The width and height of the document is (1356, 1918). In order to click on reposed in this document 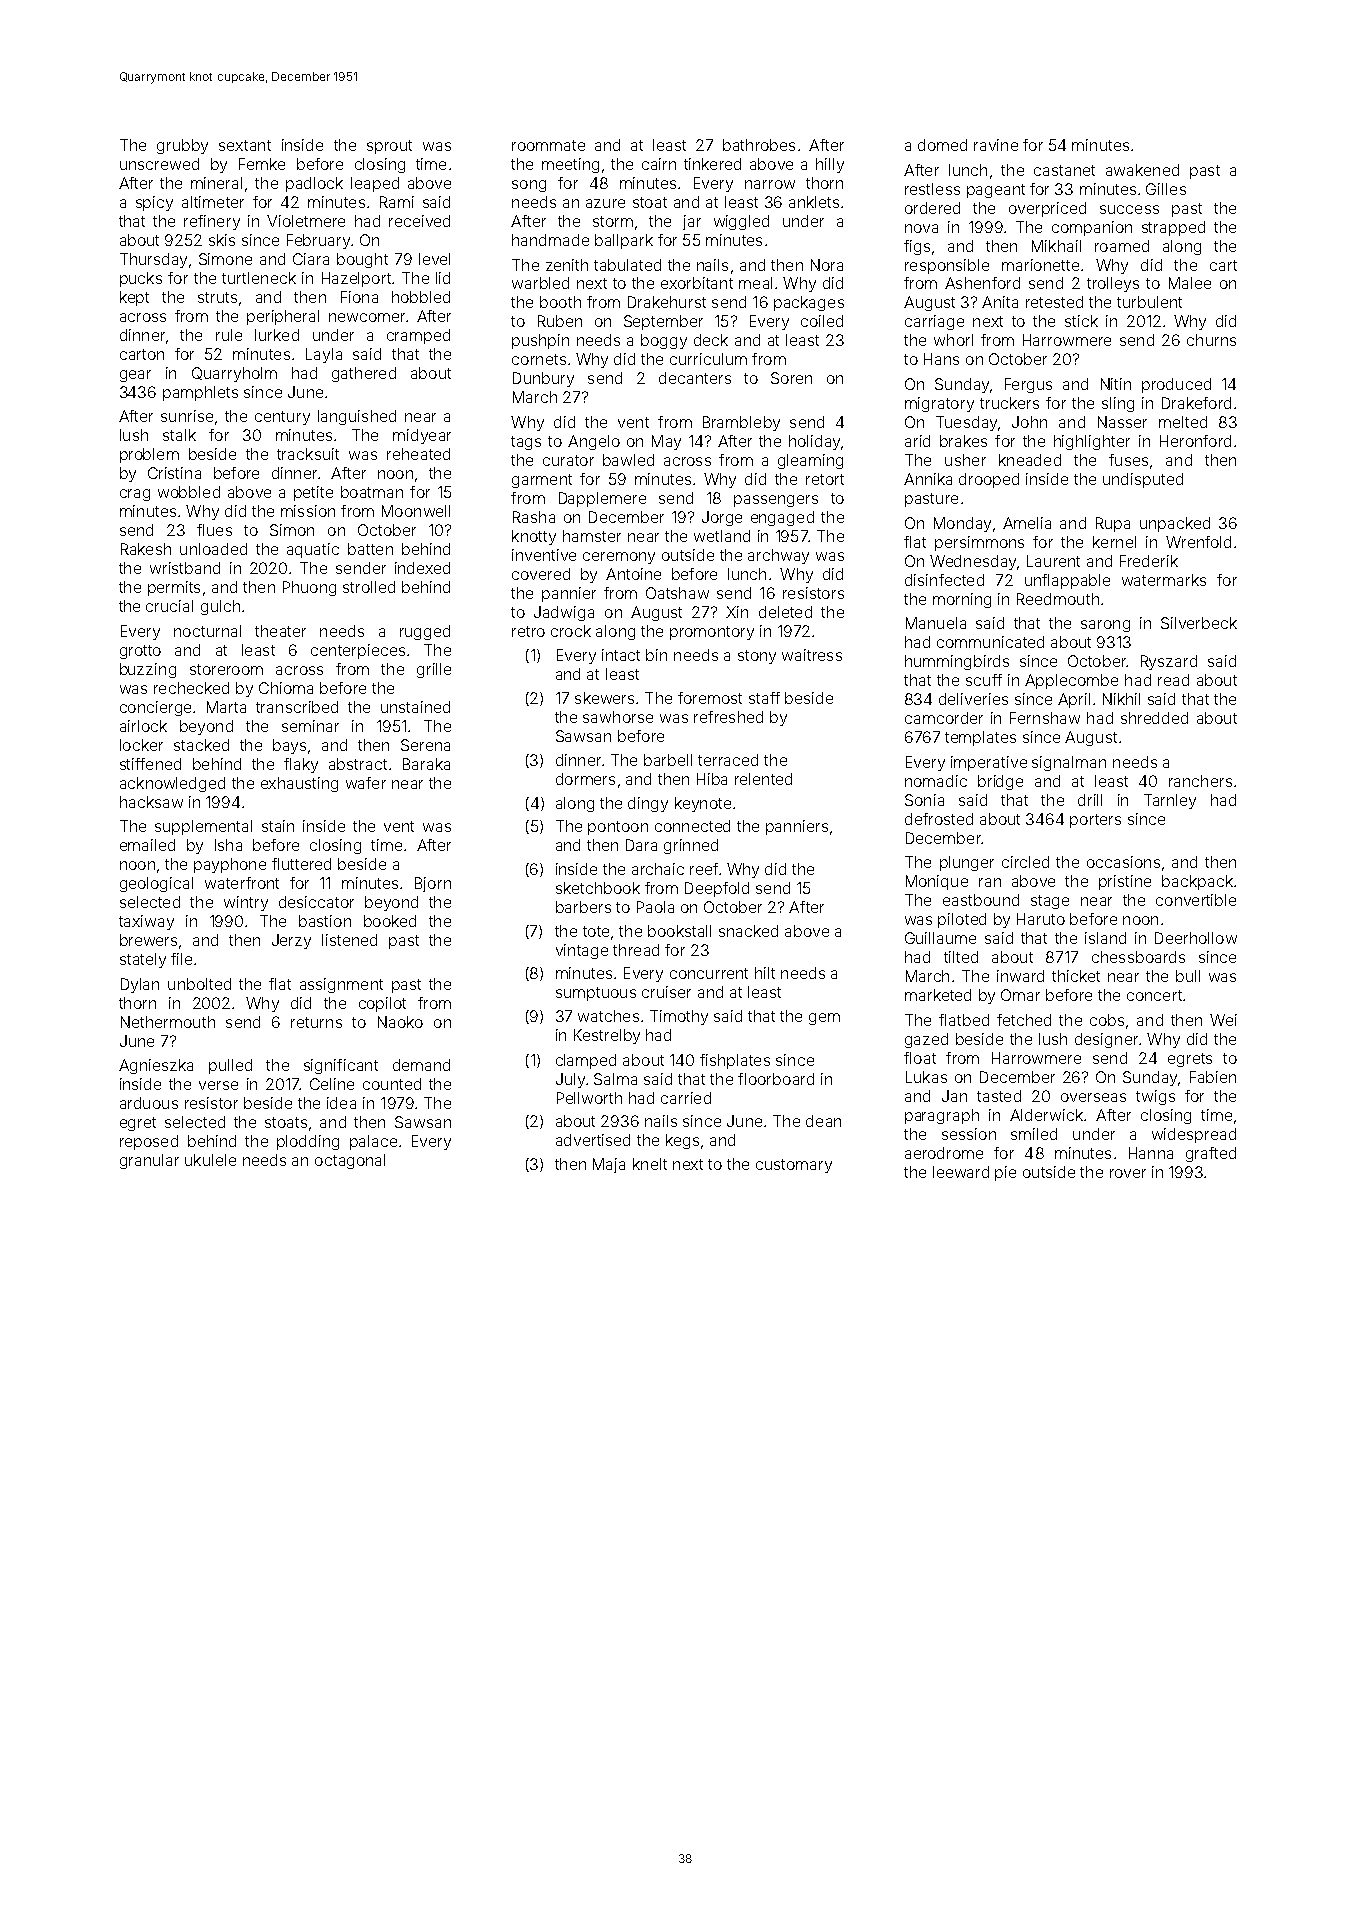, I will do `click(149, 1142)`.
